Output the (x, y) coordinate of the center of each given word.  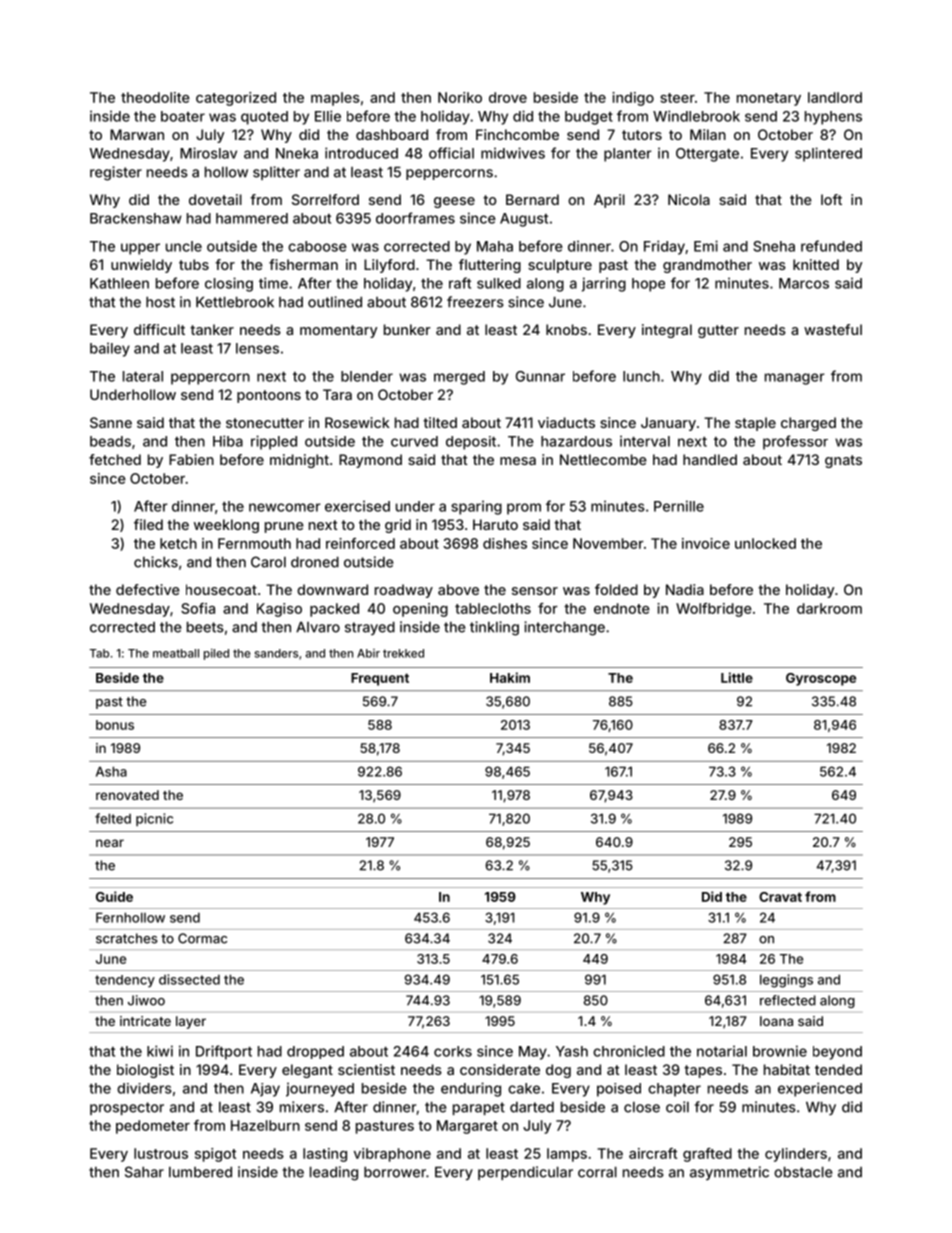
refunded (831, 246)
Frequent (380, 679)
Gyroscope (821, 679)
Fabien (191, 459)
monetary (769, 99)
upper (140, 249)
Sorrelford (325, 199)
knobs (566, 329)
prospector (127, 1108)
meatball (176, 653)
